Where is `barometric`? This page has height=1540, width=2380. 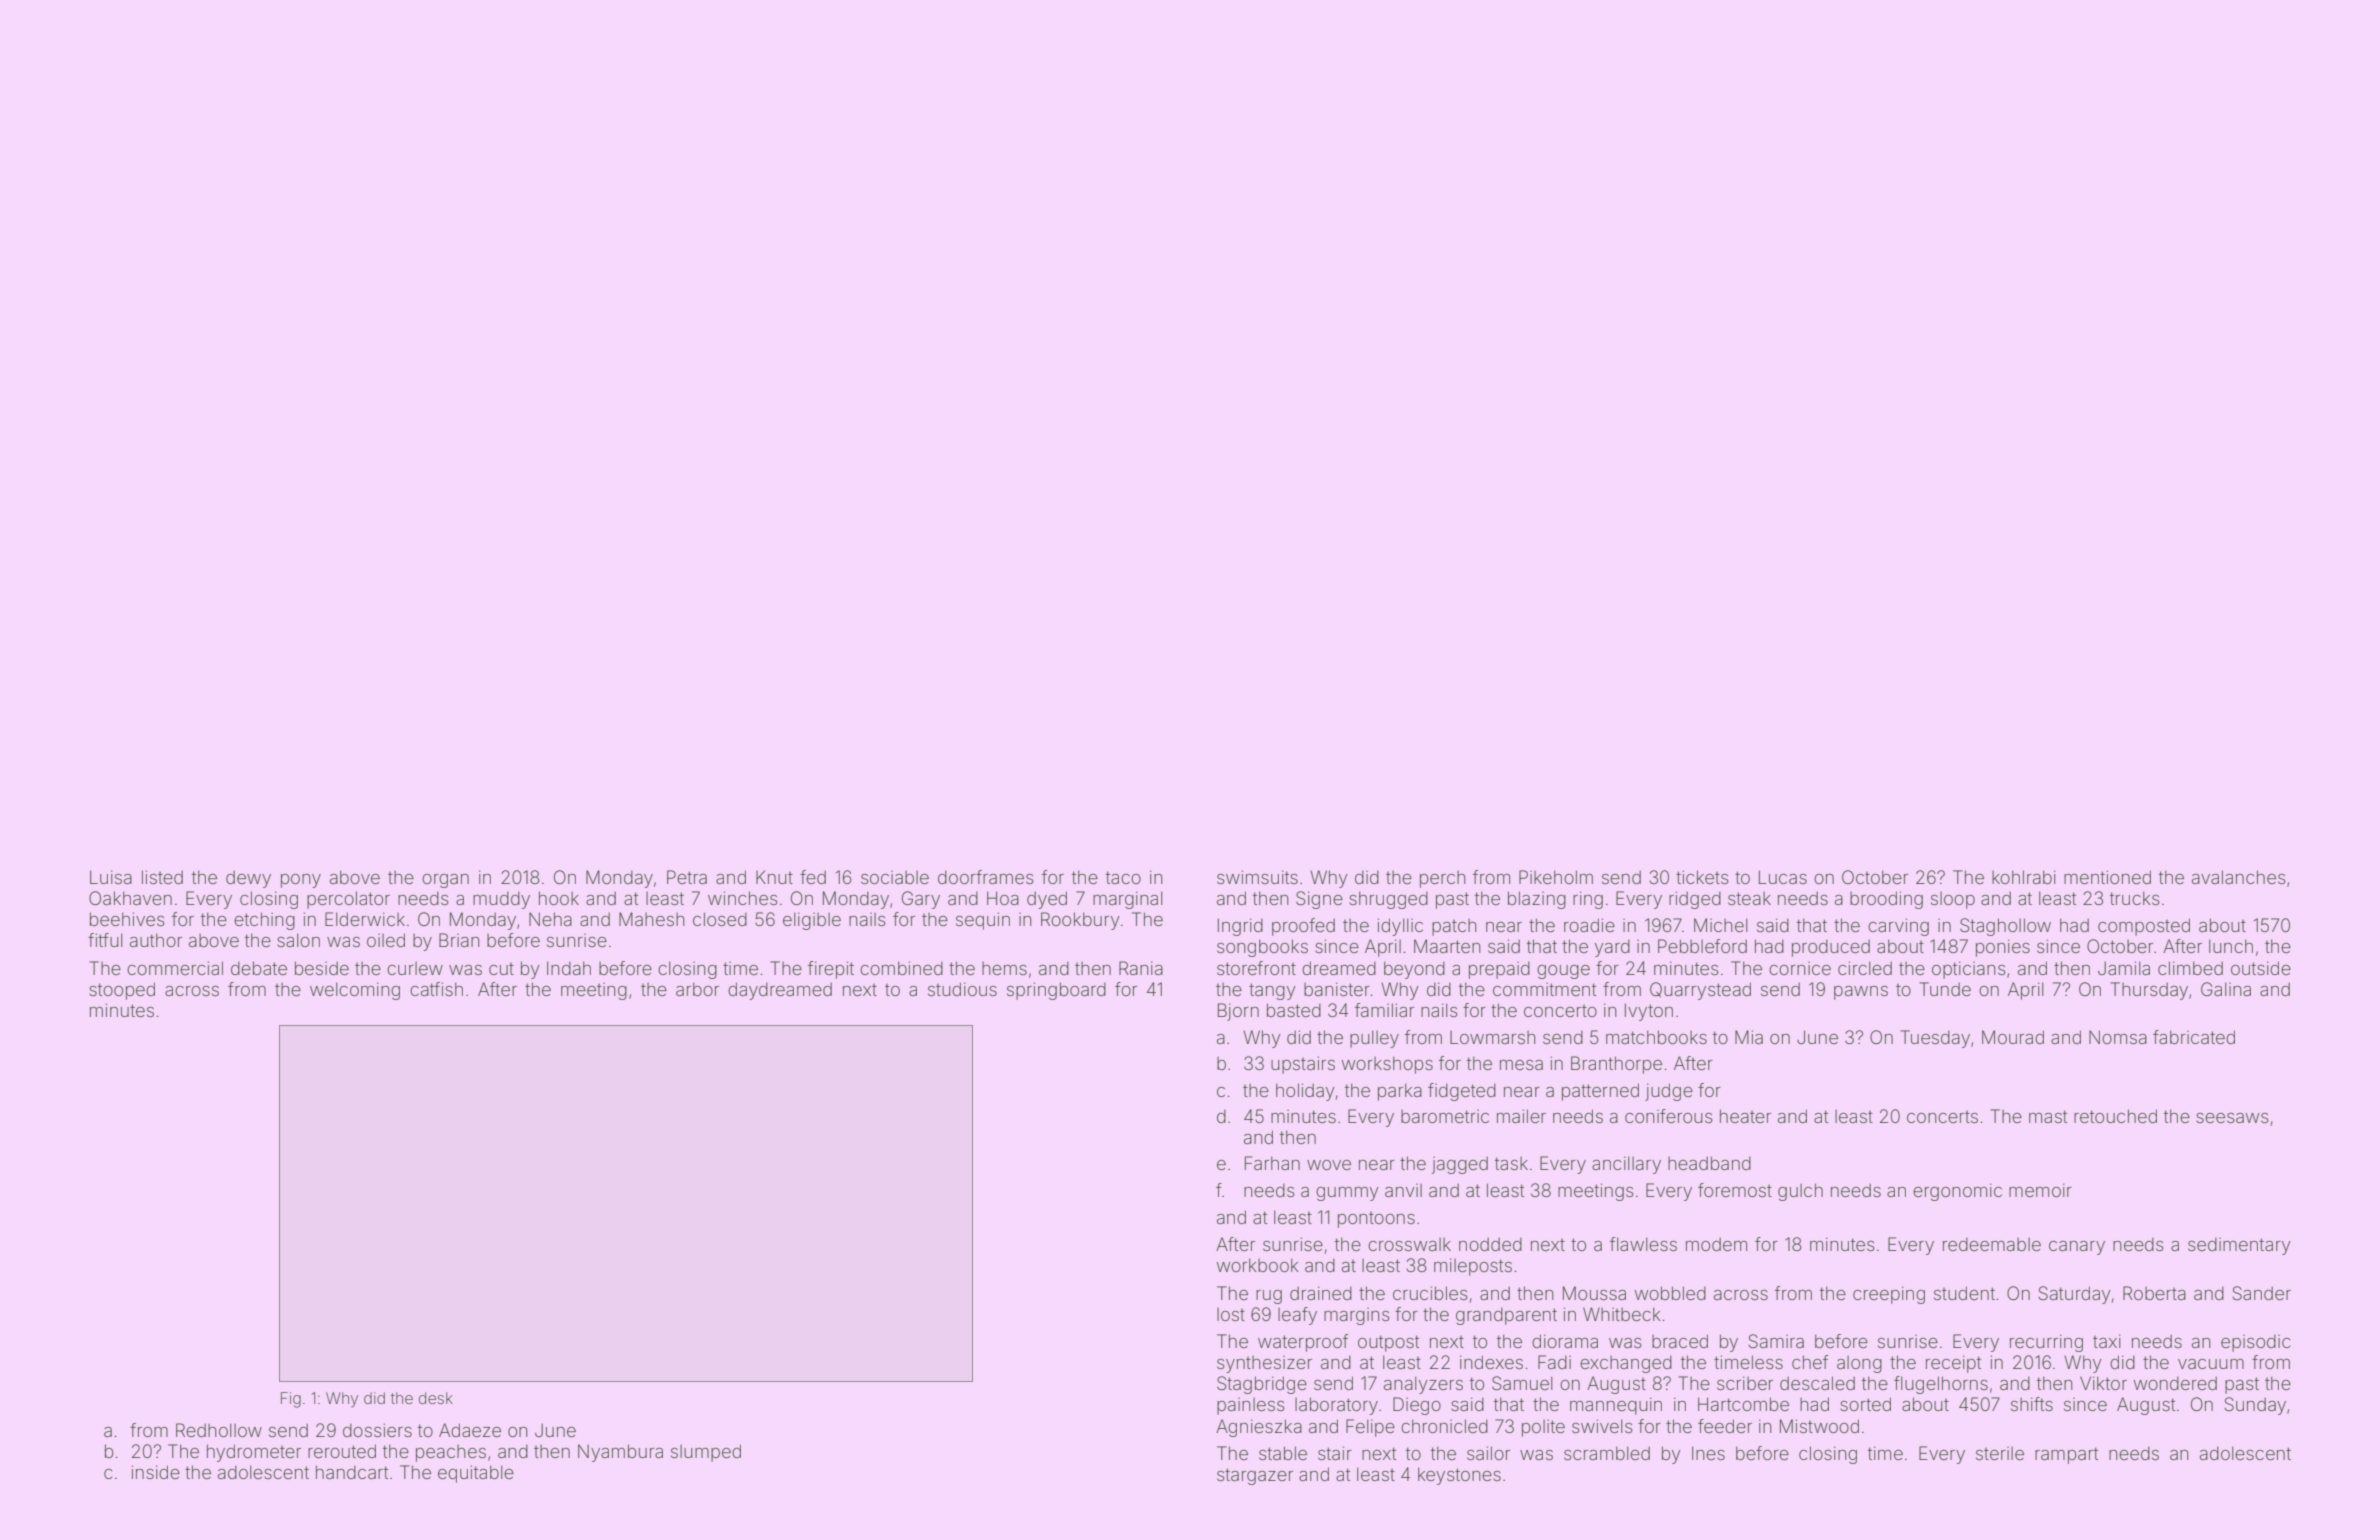
barometric is located at coordinates (1445, 1116).
